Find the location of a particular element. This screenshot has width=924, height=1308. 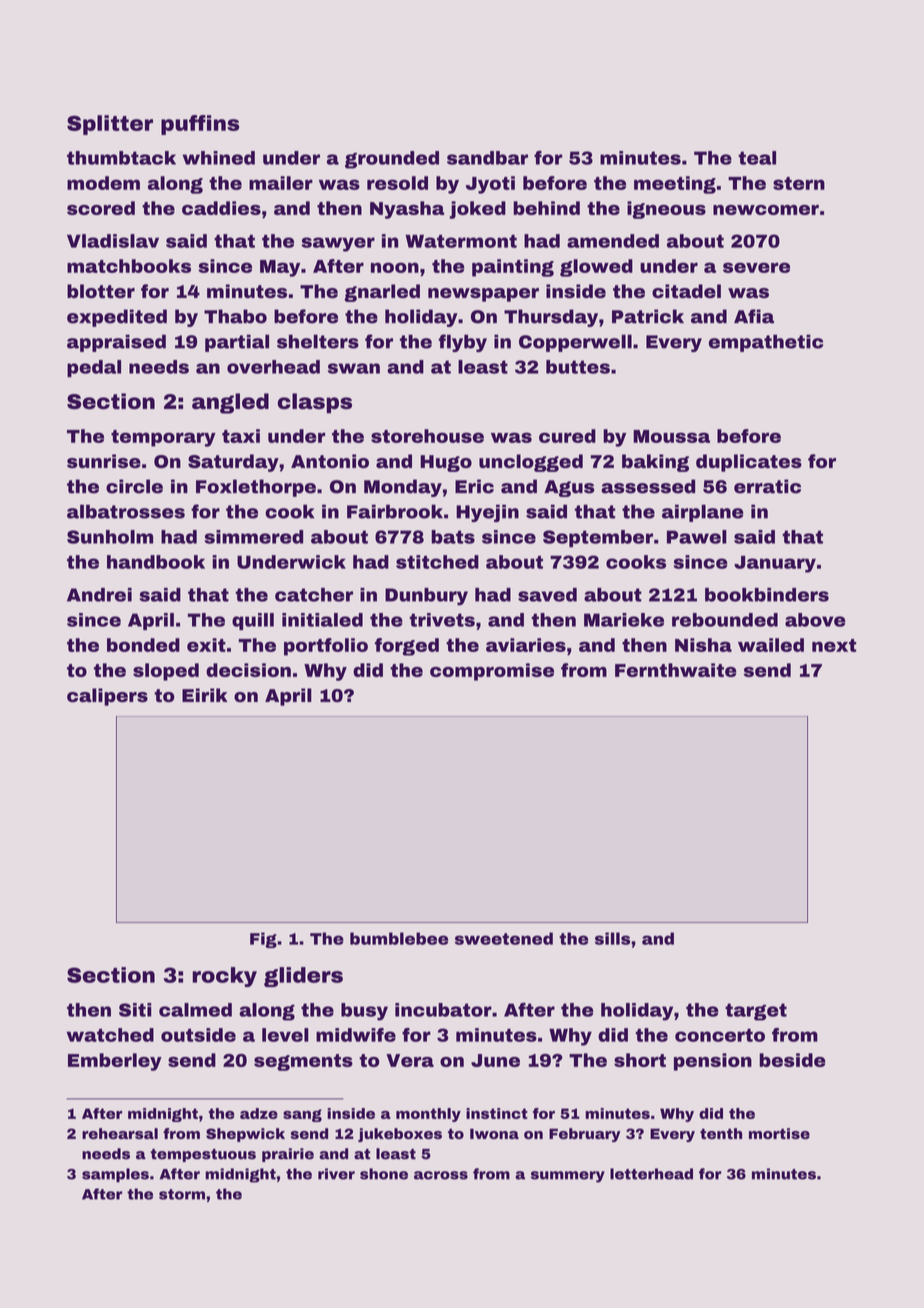

Antonio is located at coordinates (330, 461).
